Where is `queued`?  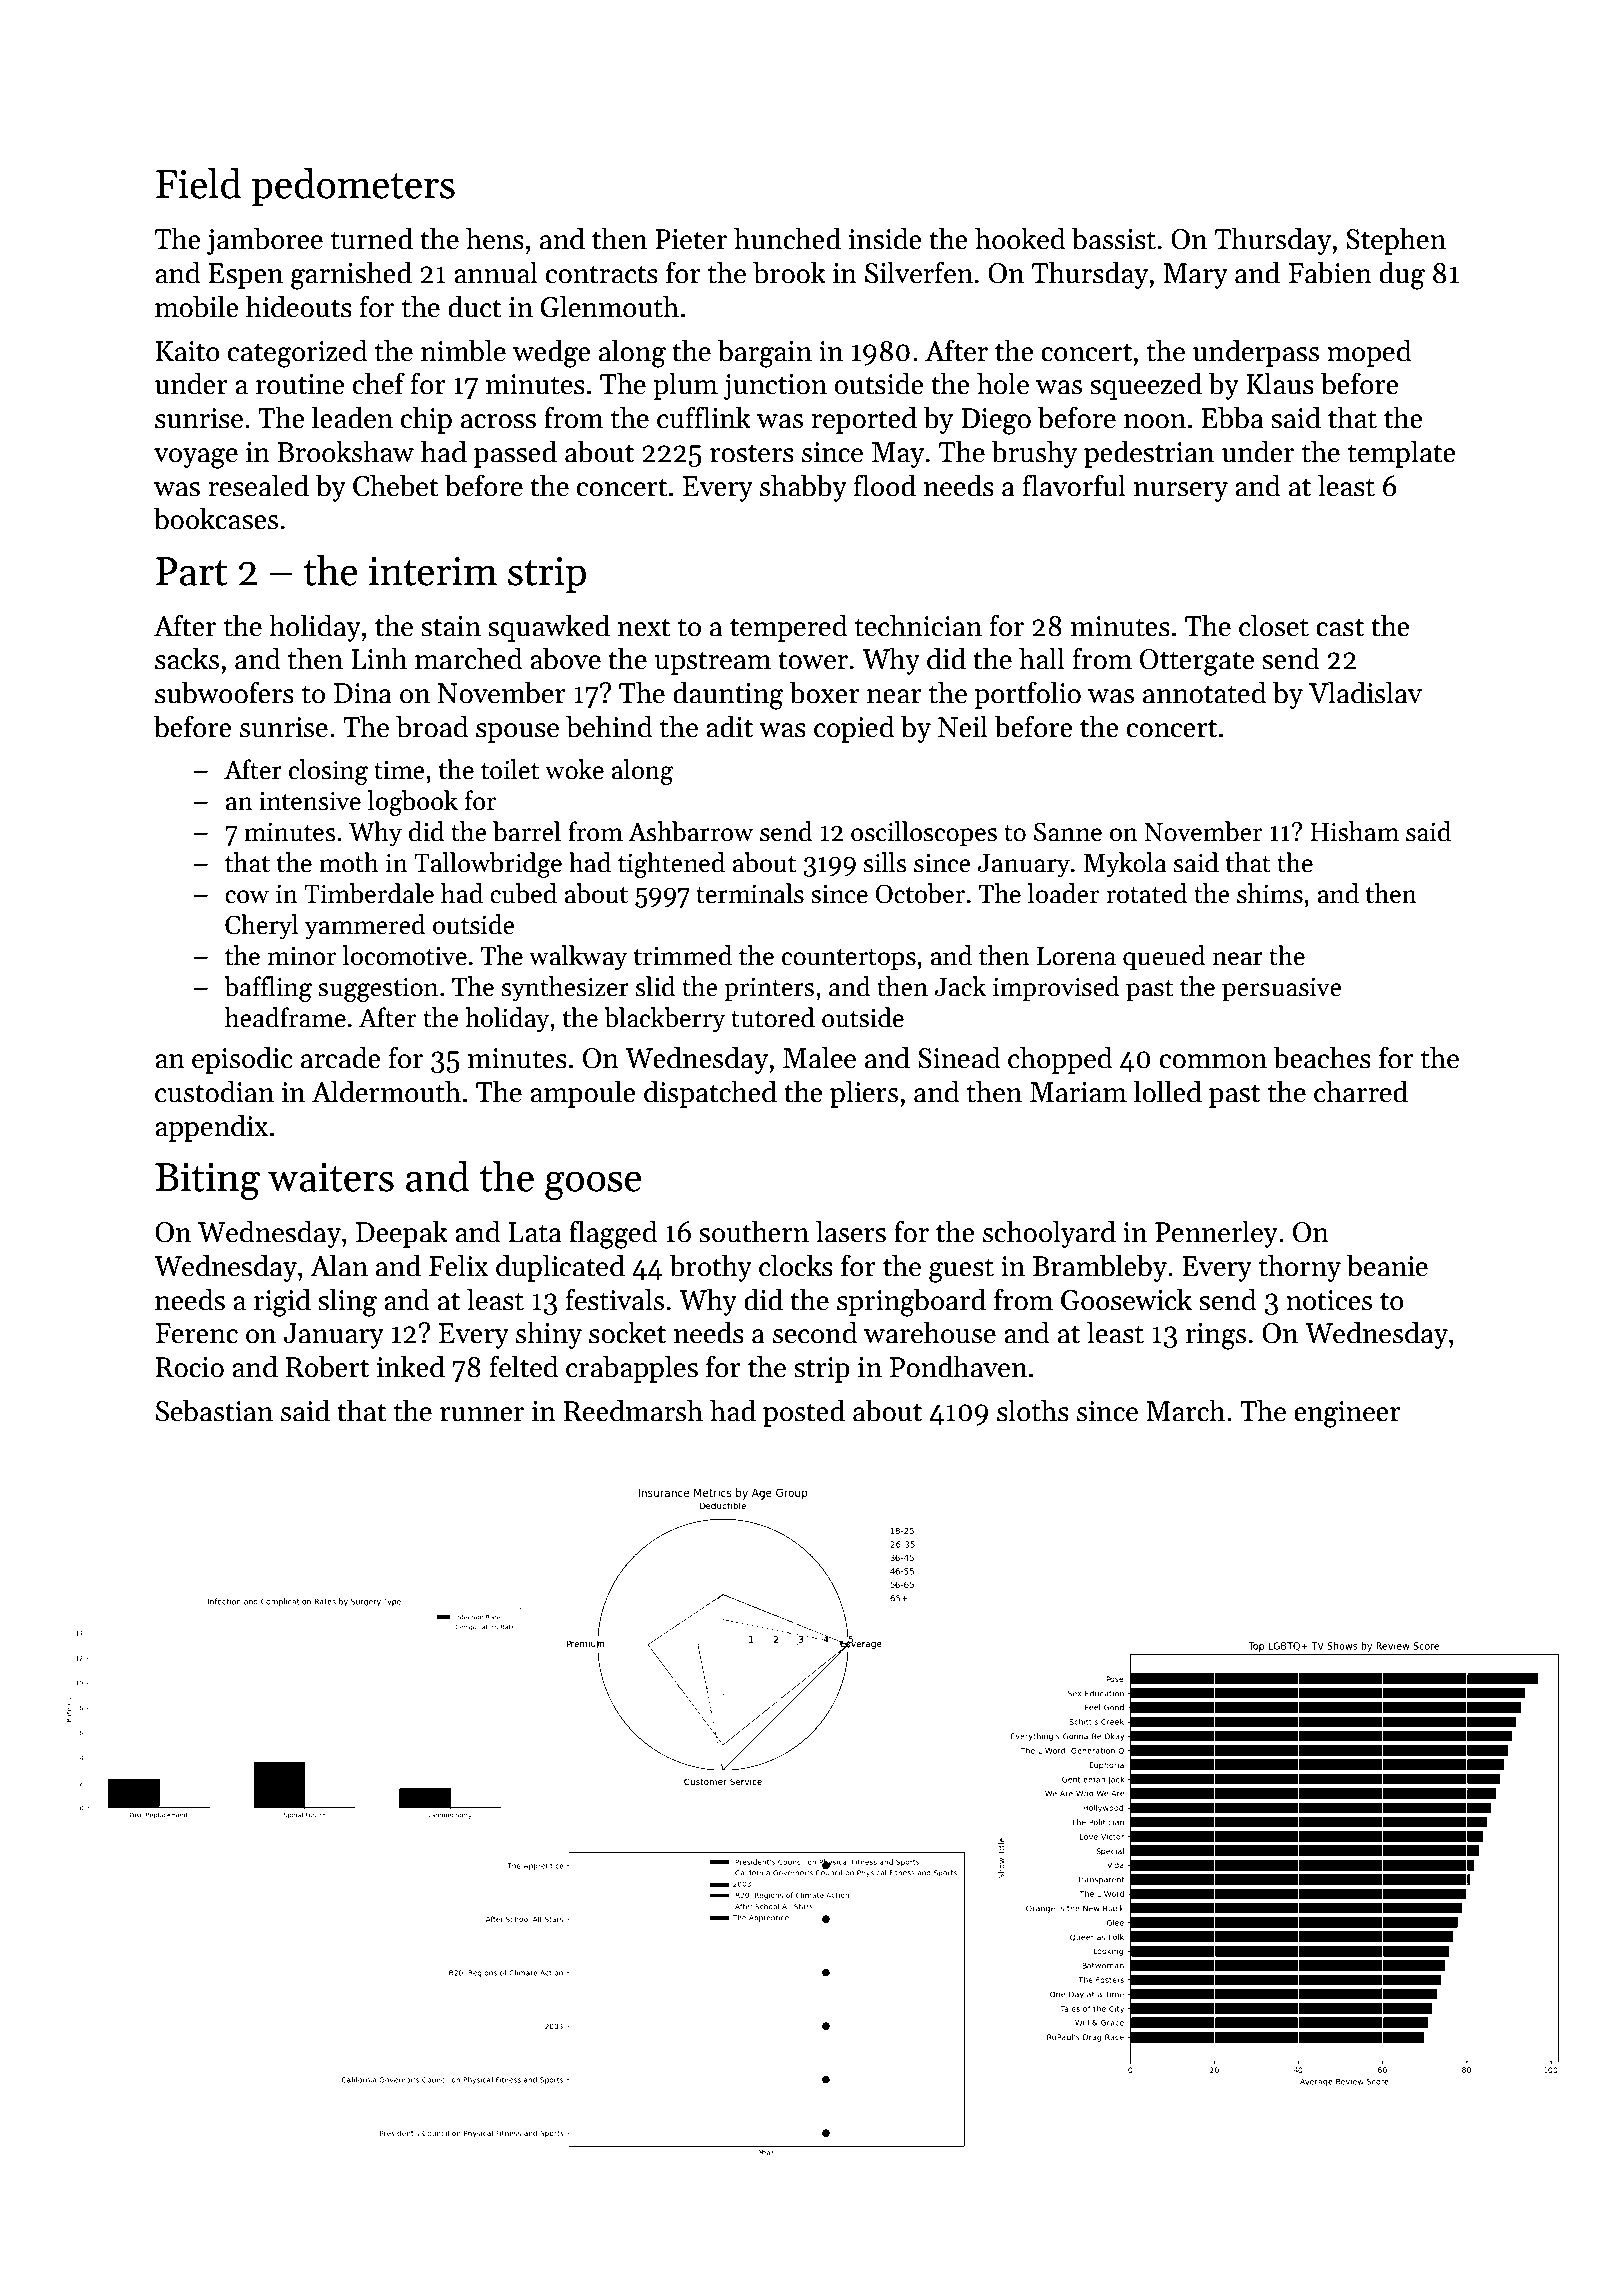 queued is located at coordinates (1164, 958).
